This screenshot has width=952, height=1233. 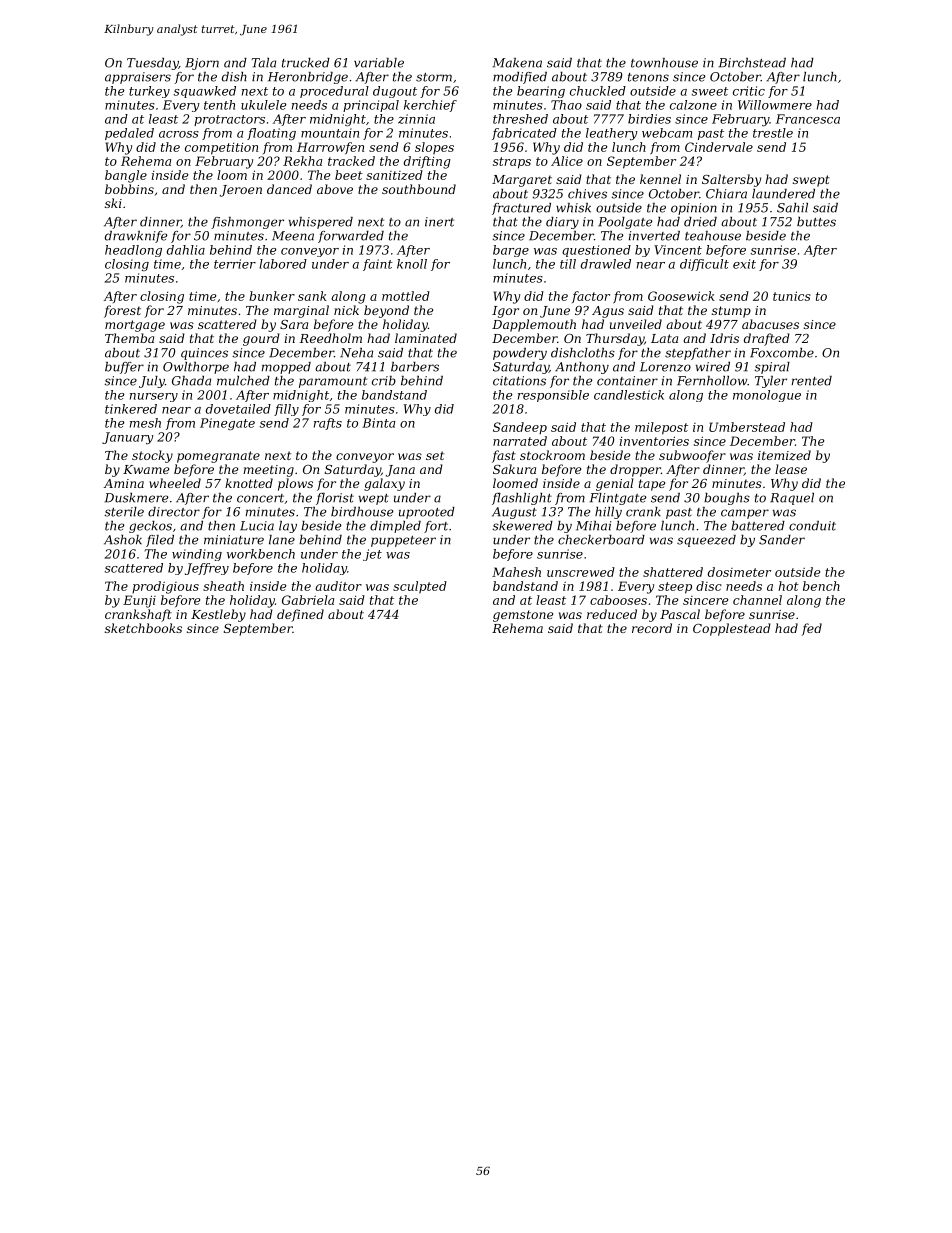 I want to click on sketchbooks, so click(x=143, y=628).
